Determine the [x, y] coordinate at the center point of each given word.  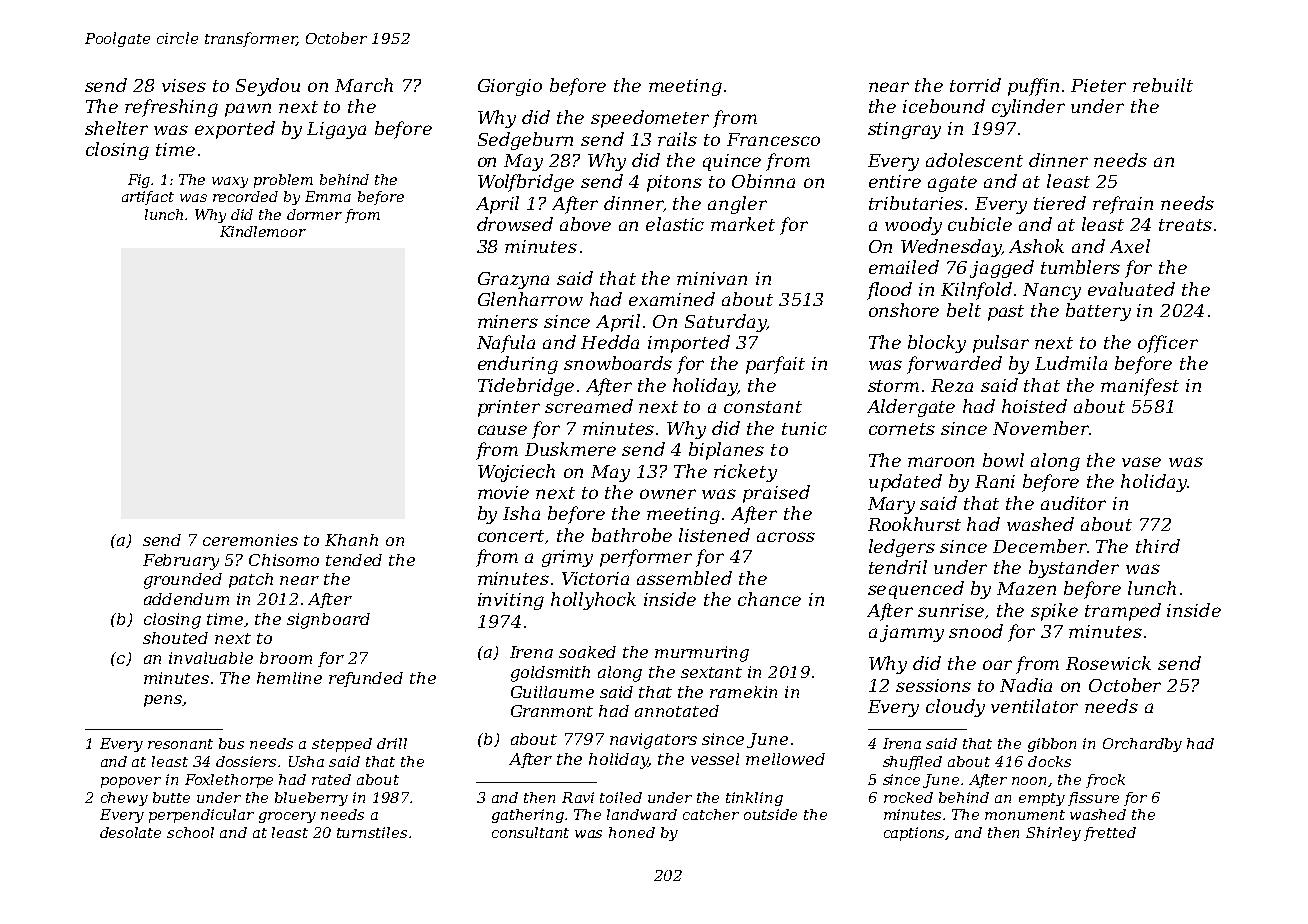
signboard [328, 621]
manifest [1140, 387]
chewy [124, 799]
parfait [775, 365]
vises [184, 85]
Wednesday [951, 248]
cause [502, 430]
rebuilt [1163, 85]
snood [976, 631]
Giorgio [510, 87]
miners [508, 321]
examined [672, 299]
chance [769, 599]
